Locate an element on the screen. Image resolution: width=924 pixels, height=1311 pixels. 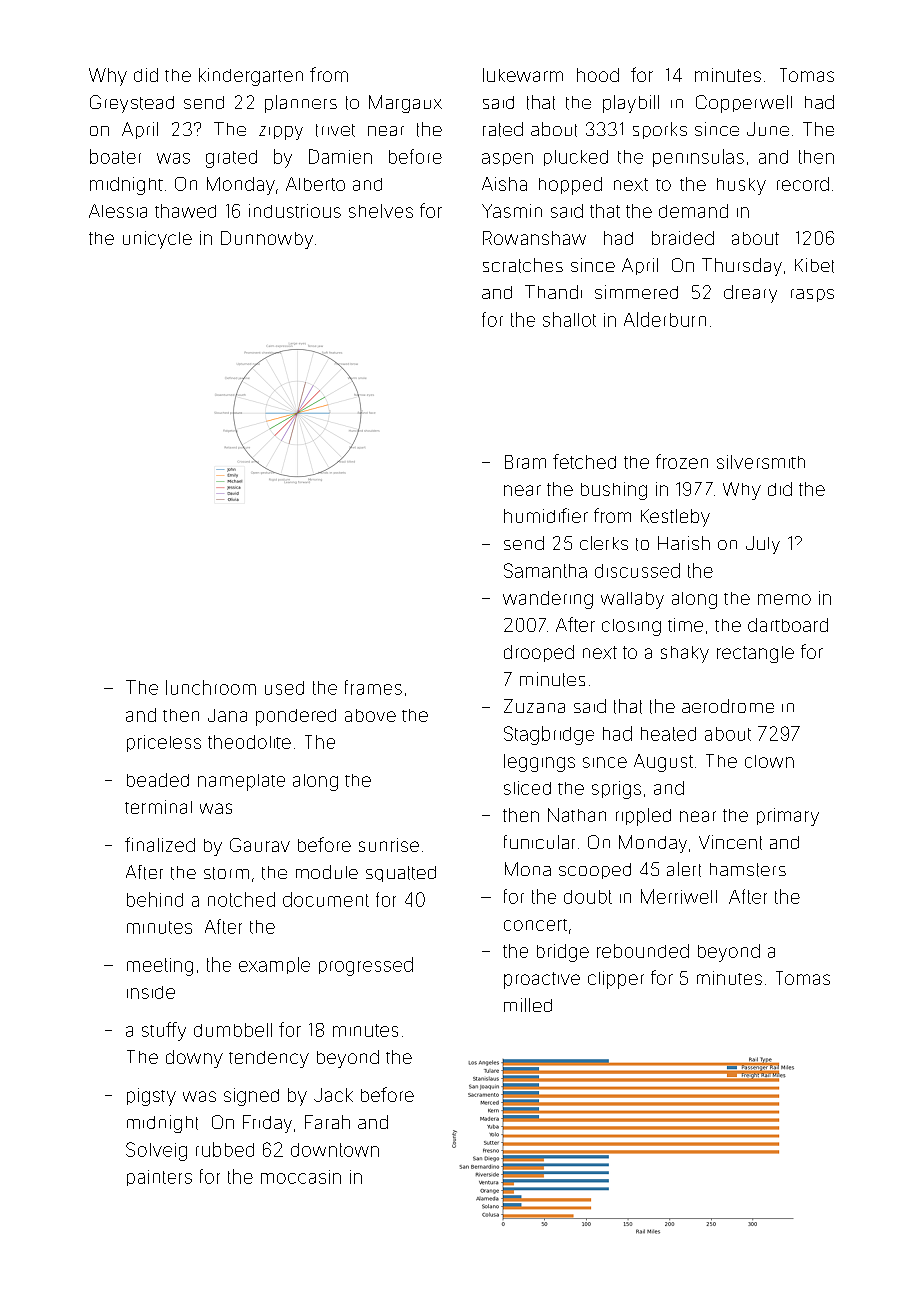
downtown is located at coordinates (335, 1150).
